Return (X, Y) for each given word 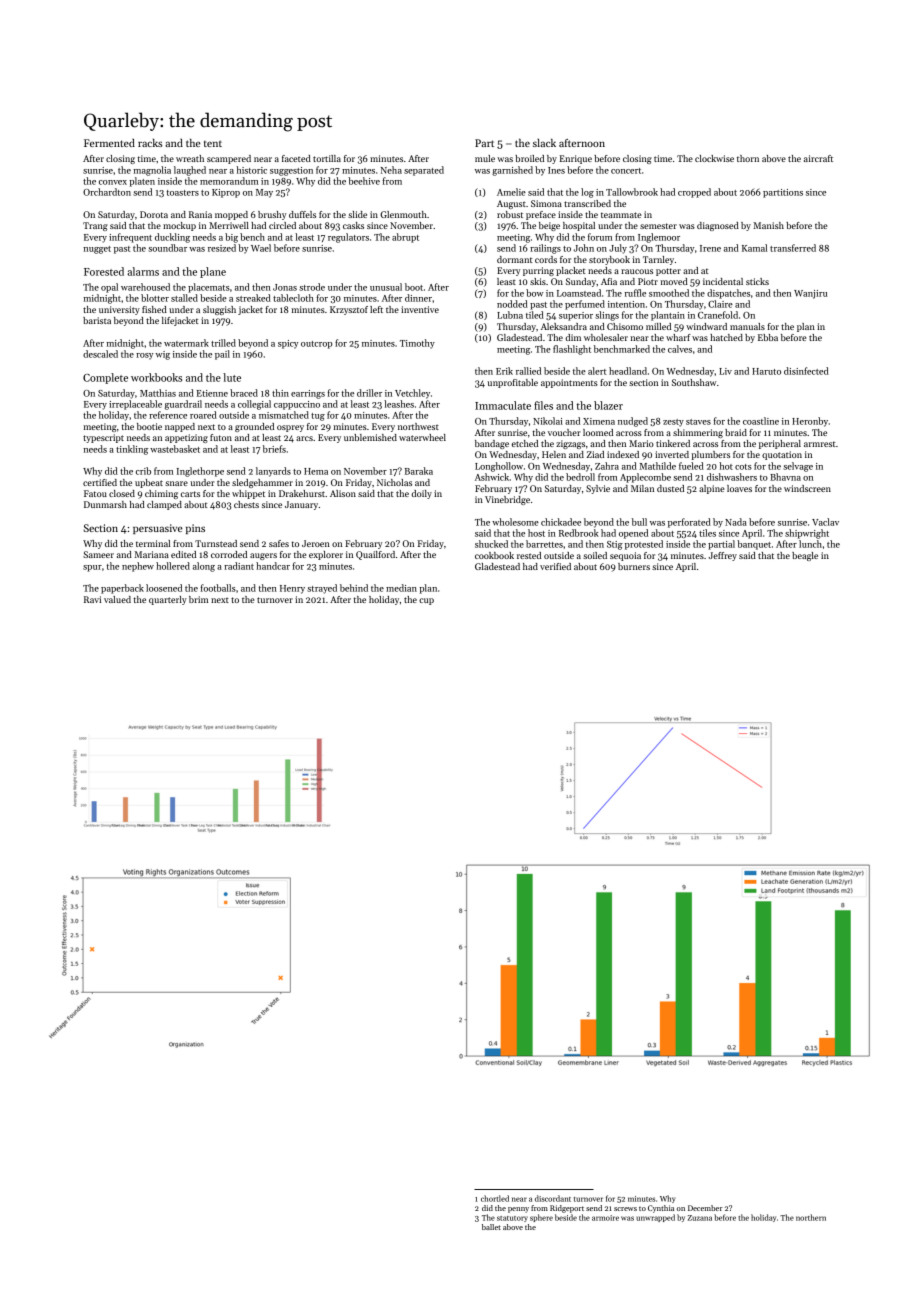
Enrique (576, 159)
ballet (491, 1227)
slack (544, 143)
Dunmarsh (105, 504)
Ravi (92, 599)
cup (426, 601)
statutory (512, 1219)
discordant (553, 1198)
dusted (670, 488)
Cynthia (661, 1209)
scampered (229, 159)
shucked (491, 544)
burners (634, 566)
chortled (495, 1198)
